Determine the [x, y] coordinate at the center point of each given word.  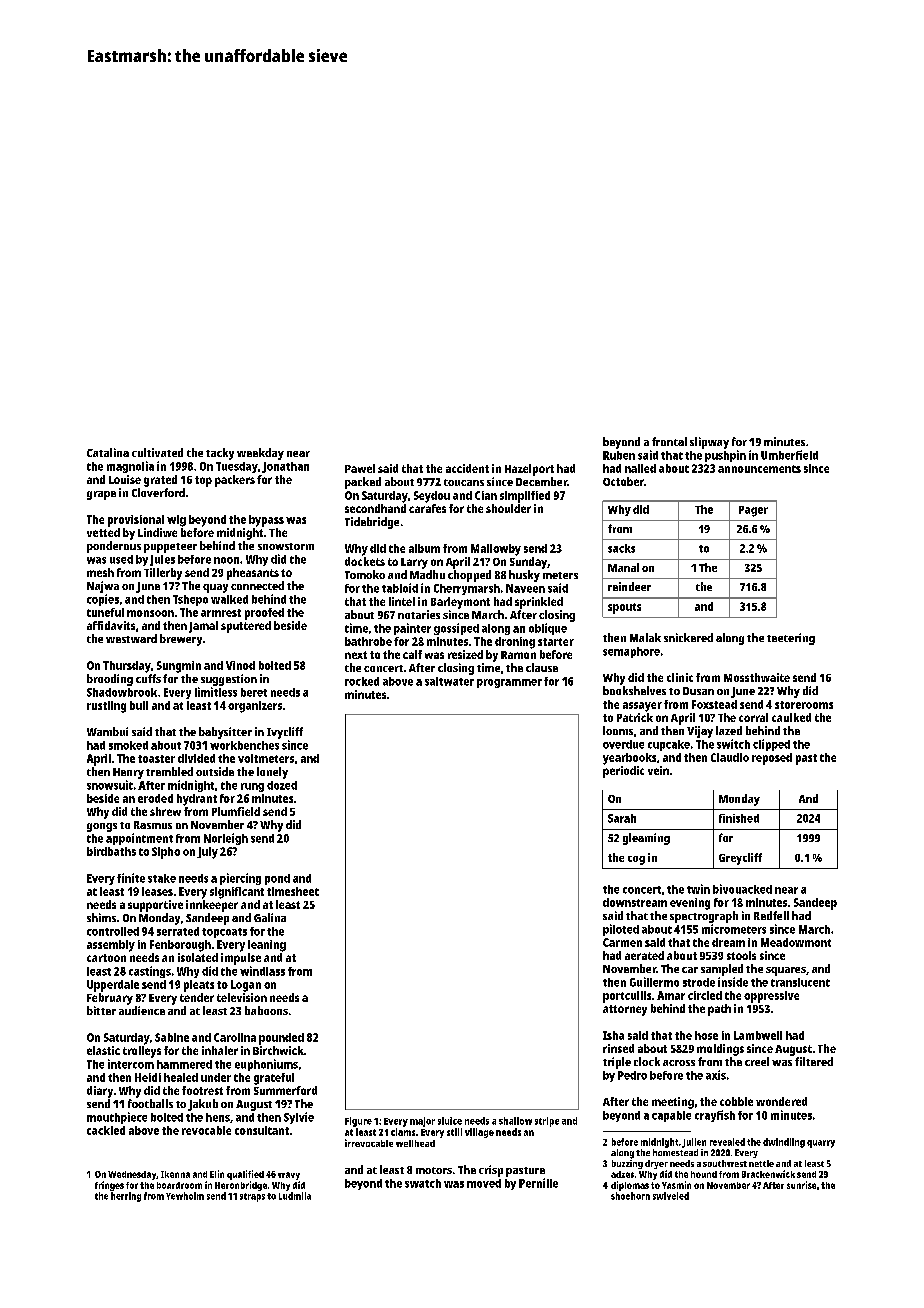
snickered [688, 637]
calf [412, 654]
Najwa [103, 587]
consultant [262, 1130]
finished [739, 818]
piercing [240, 879]
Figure [358, 1122]
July [207, 853]
